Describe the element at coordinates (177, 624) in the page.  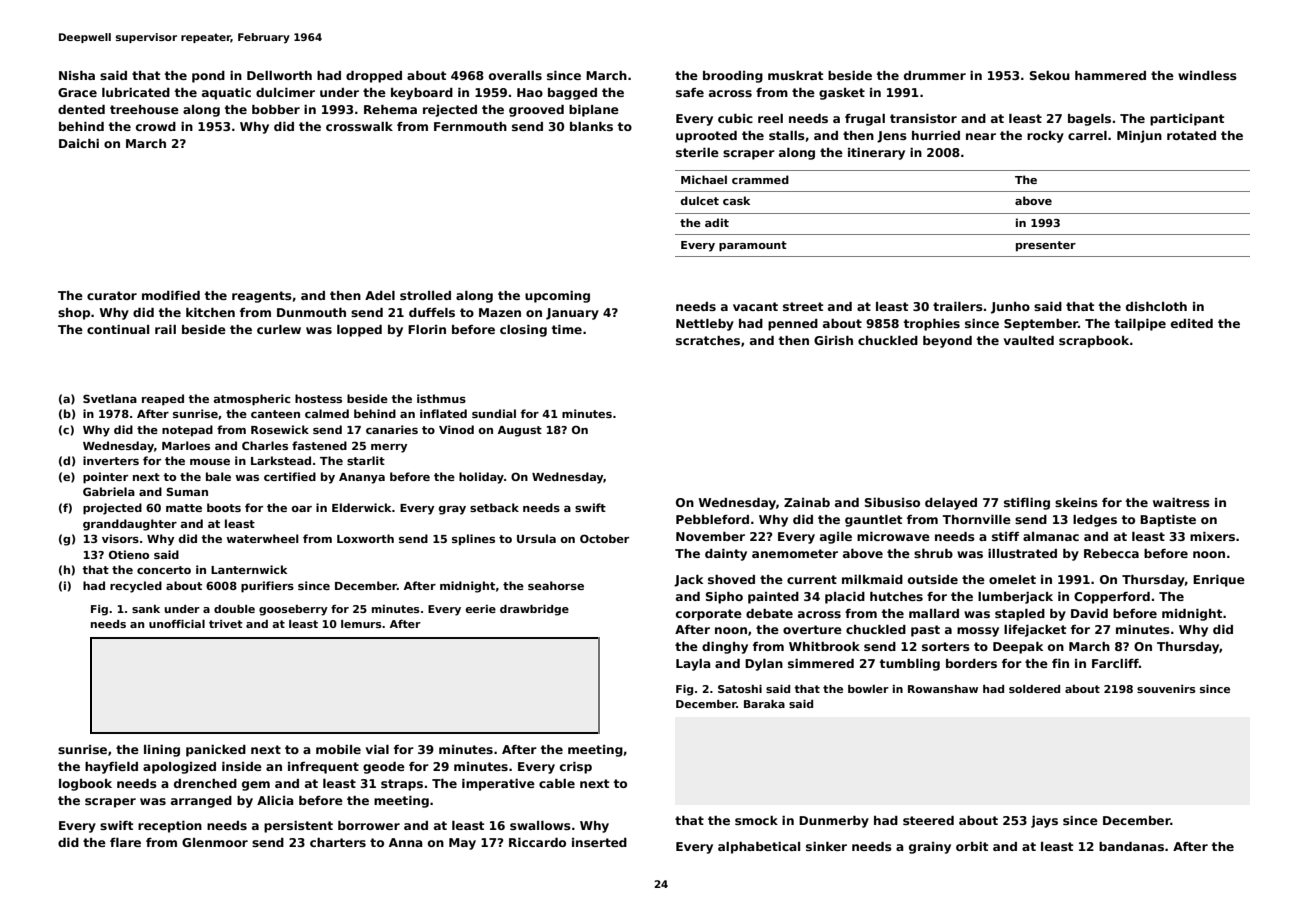
I see `unofficial` at that location.
